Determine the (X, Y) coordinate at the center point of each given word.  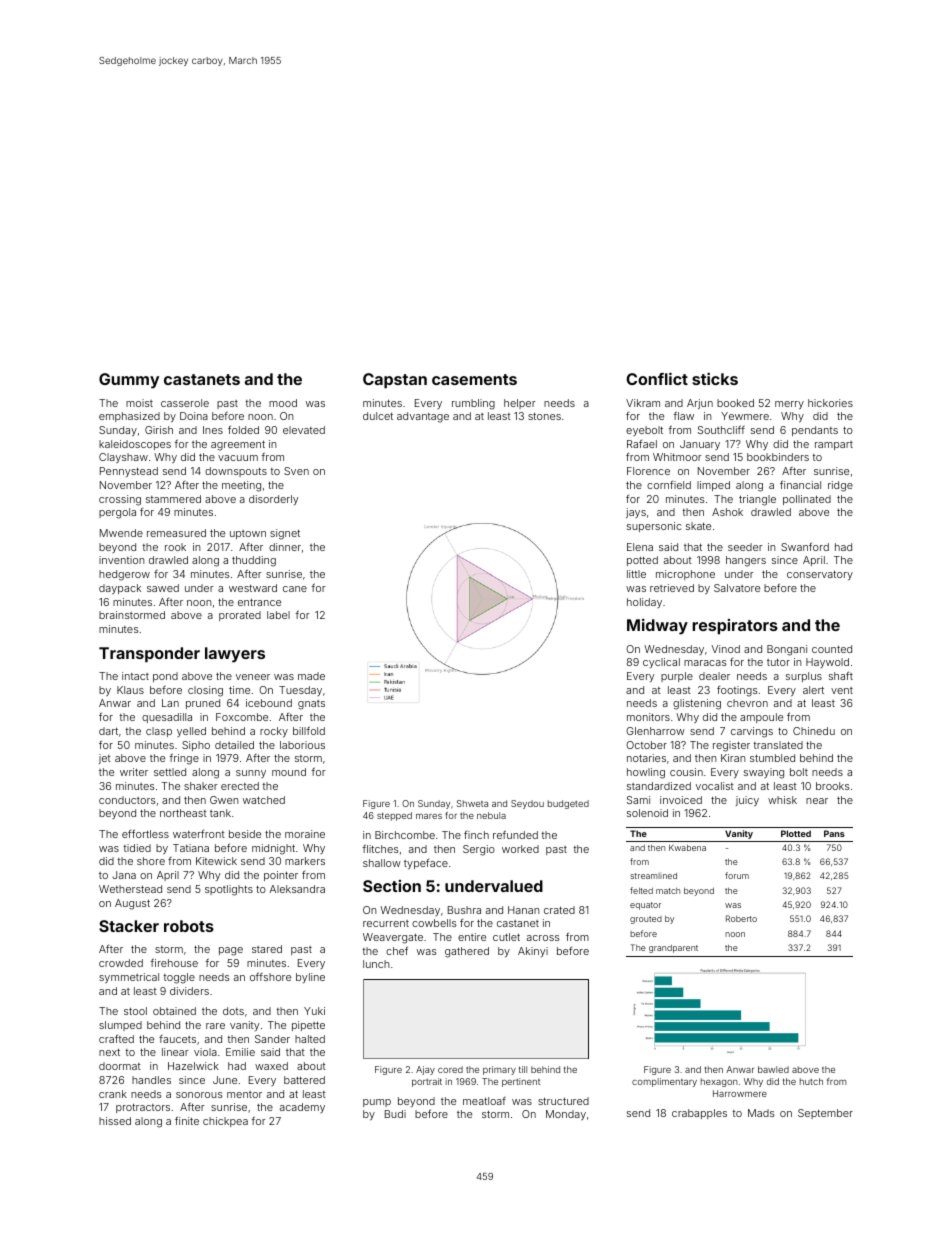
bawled (773, 1069)
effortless (145, 833)
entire (472, 937)
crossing (120, 500)
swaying (764, 773)
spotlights (229, 890)
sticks (715, 378)
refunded (515, 834)
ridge (840, 486)
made (311, 676)
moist (139, 403)
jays (636, 513)
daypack (120, 589)
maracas (705, 663)
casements (474, 379)
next (109, 1052)
